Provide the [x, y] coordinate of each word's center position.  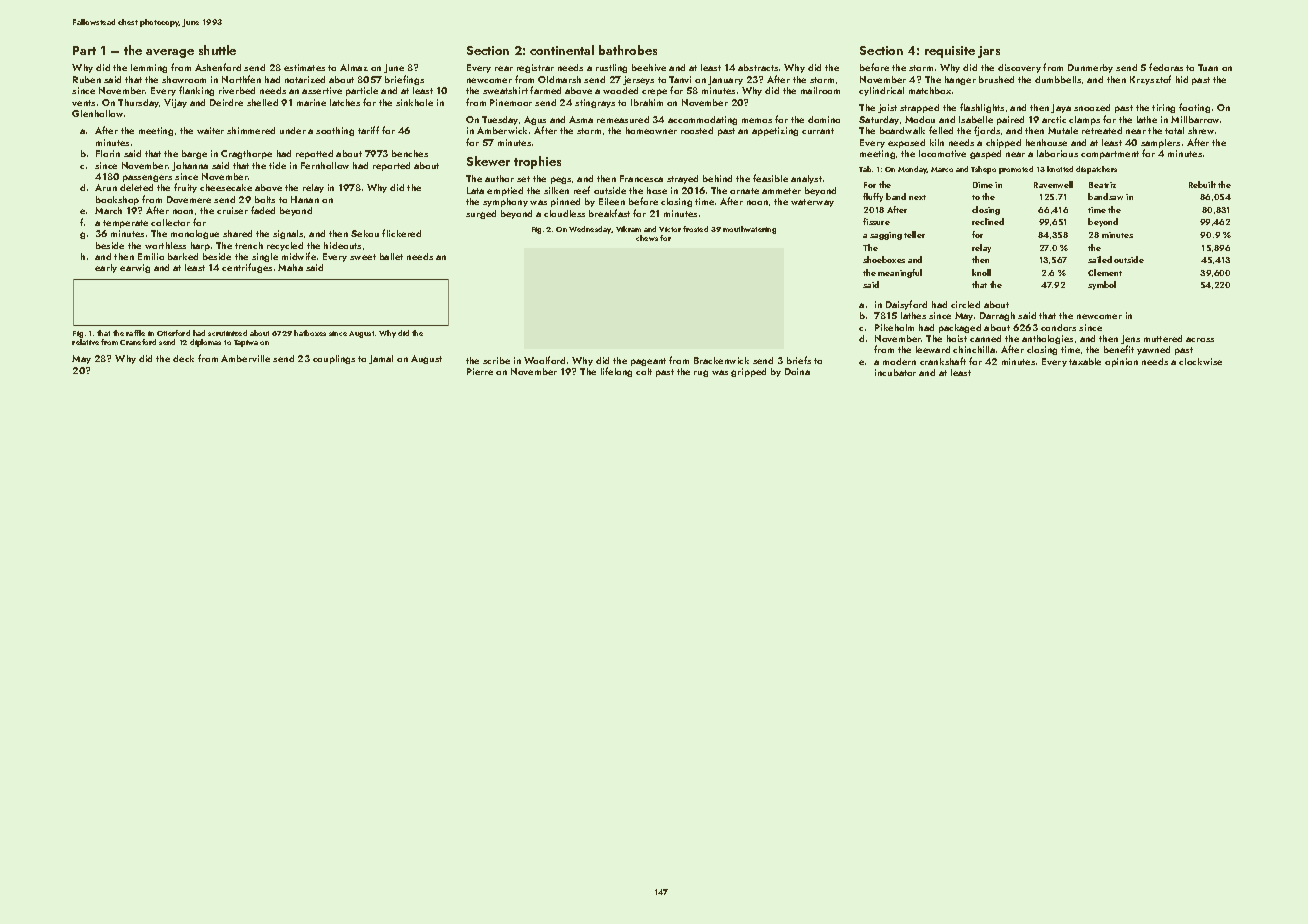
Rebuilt [1202, 184]
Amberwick [502, 130]
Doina [797, 371]
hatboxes [310, 333]
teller [914, 234]
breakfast [609, 213]
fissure [876, 221]
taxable [1085, 361]
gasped [985, 154]
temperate [125, 224]
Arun [106, 187]
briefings [404, 80]
